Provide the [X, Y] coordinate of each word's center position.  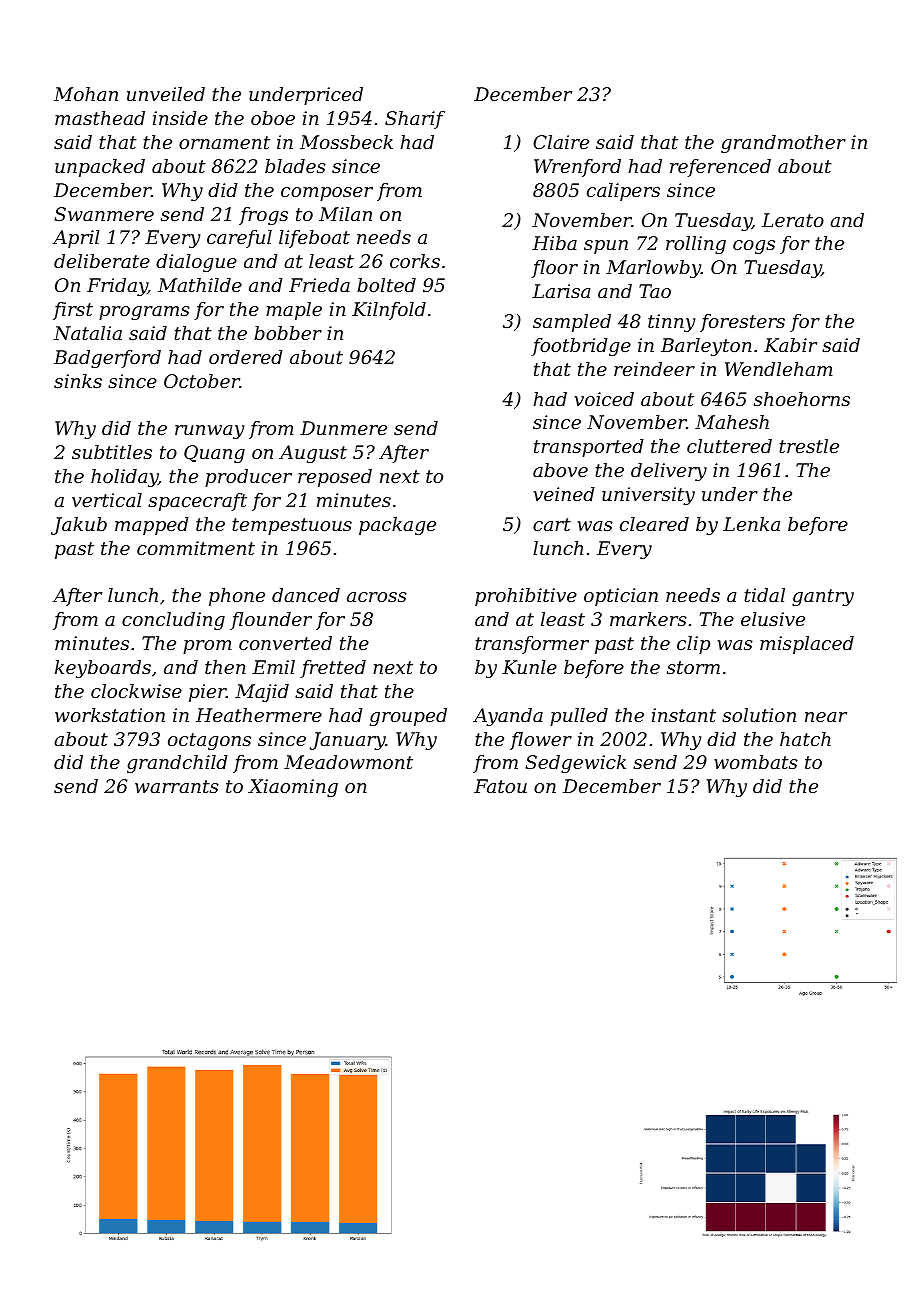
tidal [764, 595]
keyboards [103, 669]
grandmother [783, 144]
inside [180, 118]
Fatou [500, 786]
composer [327, 194]
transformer [532, 645]
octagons [209, 741]
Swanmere [104, 214]
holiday [124, 478]
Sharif [415, 120]
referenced [720, 168]
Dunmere [343, 428]
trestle [809, 446]
